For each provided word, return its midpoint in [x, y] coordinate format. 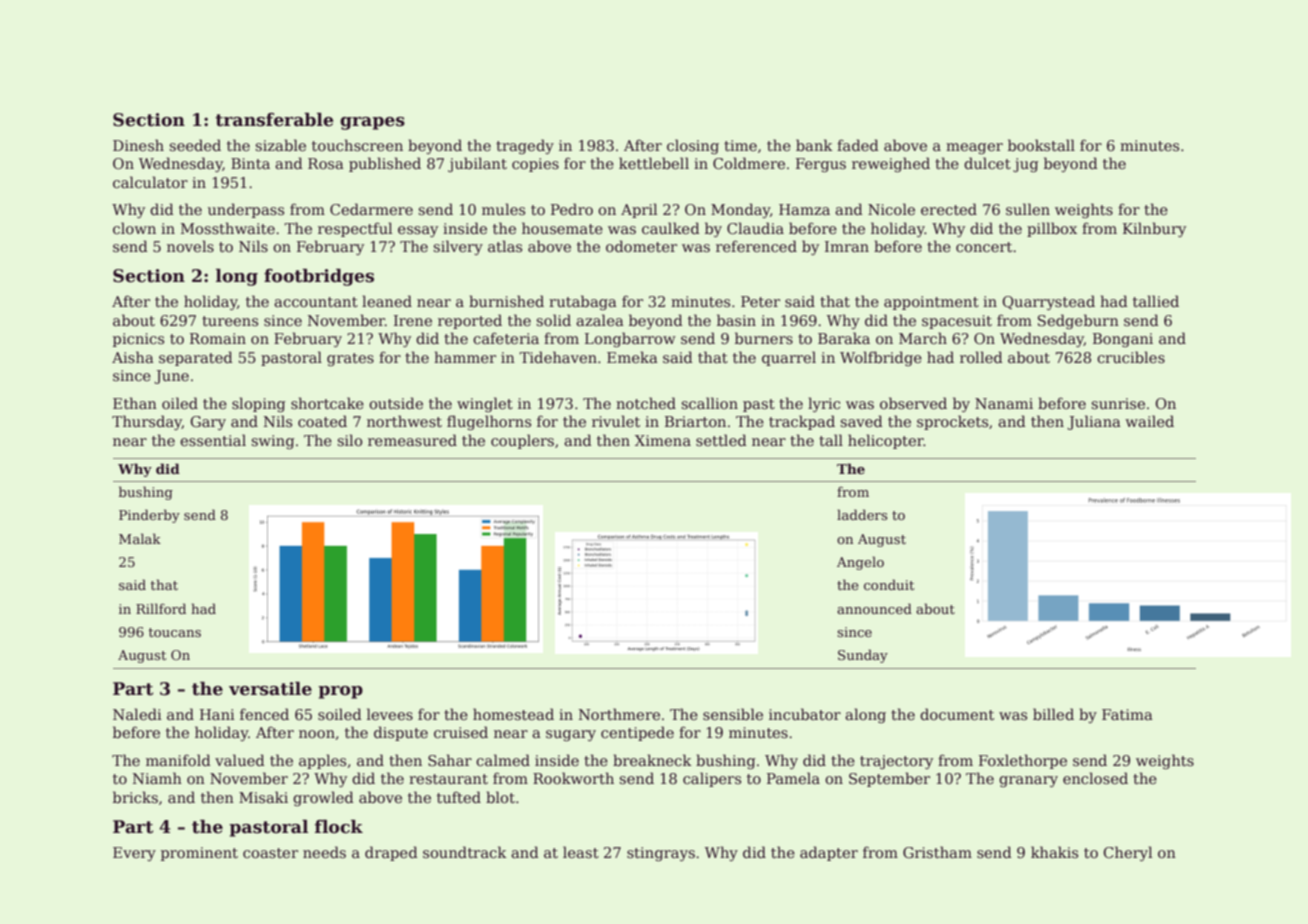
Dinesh [138, 145]
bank [814, 145]
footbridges [319, 277]
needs [324, 852]
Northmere [619, 714]
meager [974, 148]
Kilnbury [1154, 229]
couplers [522, 441]
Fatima [1127, 714]
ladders [862, 514]
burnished [506, 301]
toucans [175, 632]
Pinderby [149, 516]
